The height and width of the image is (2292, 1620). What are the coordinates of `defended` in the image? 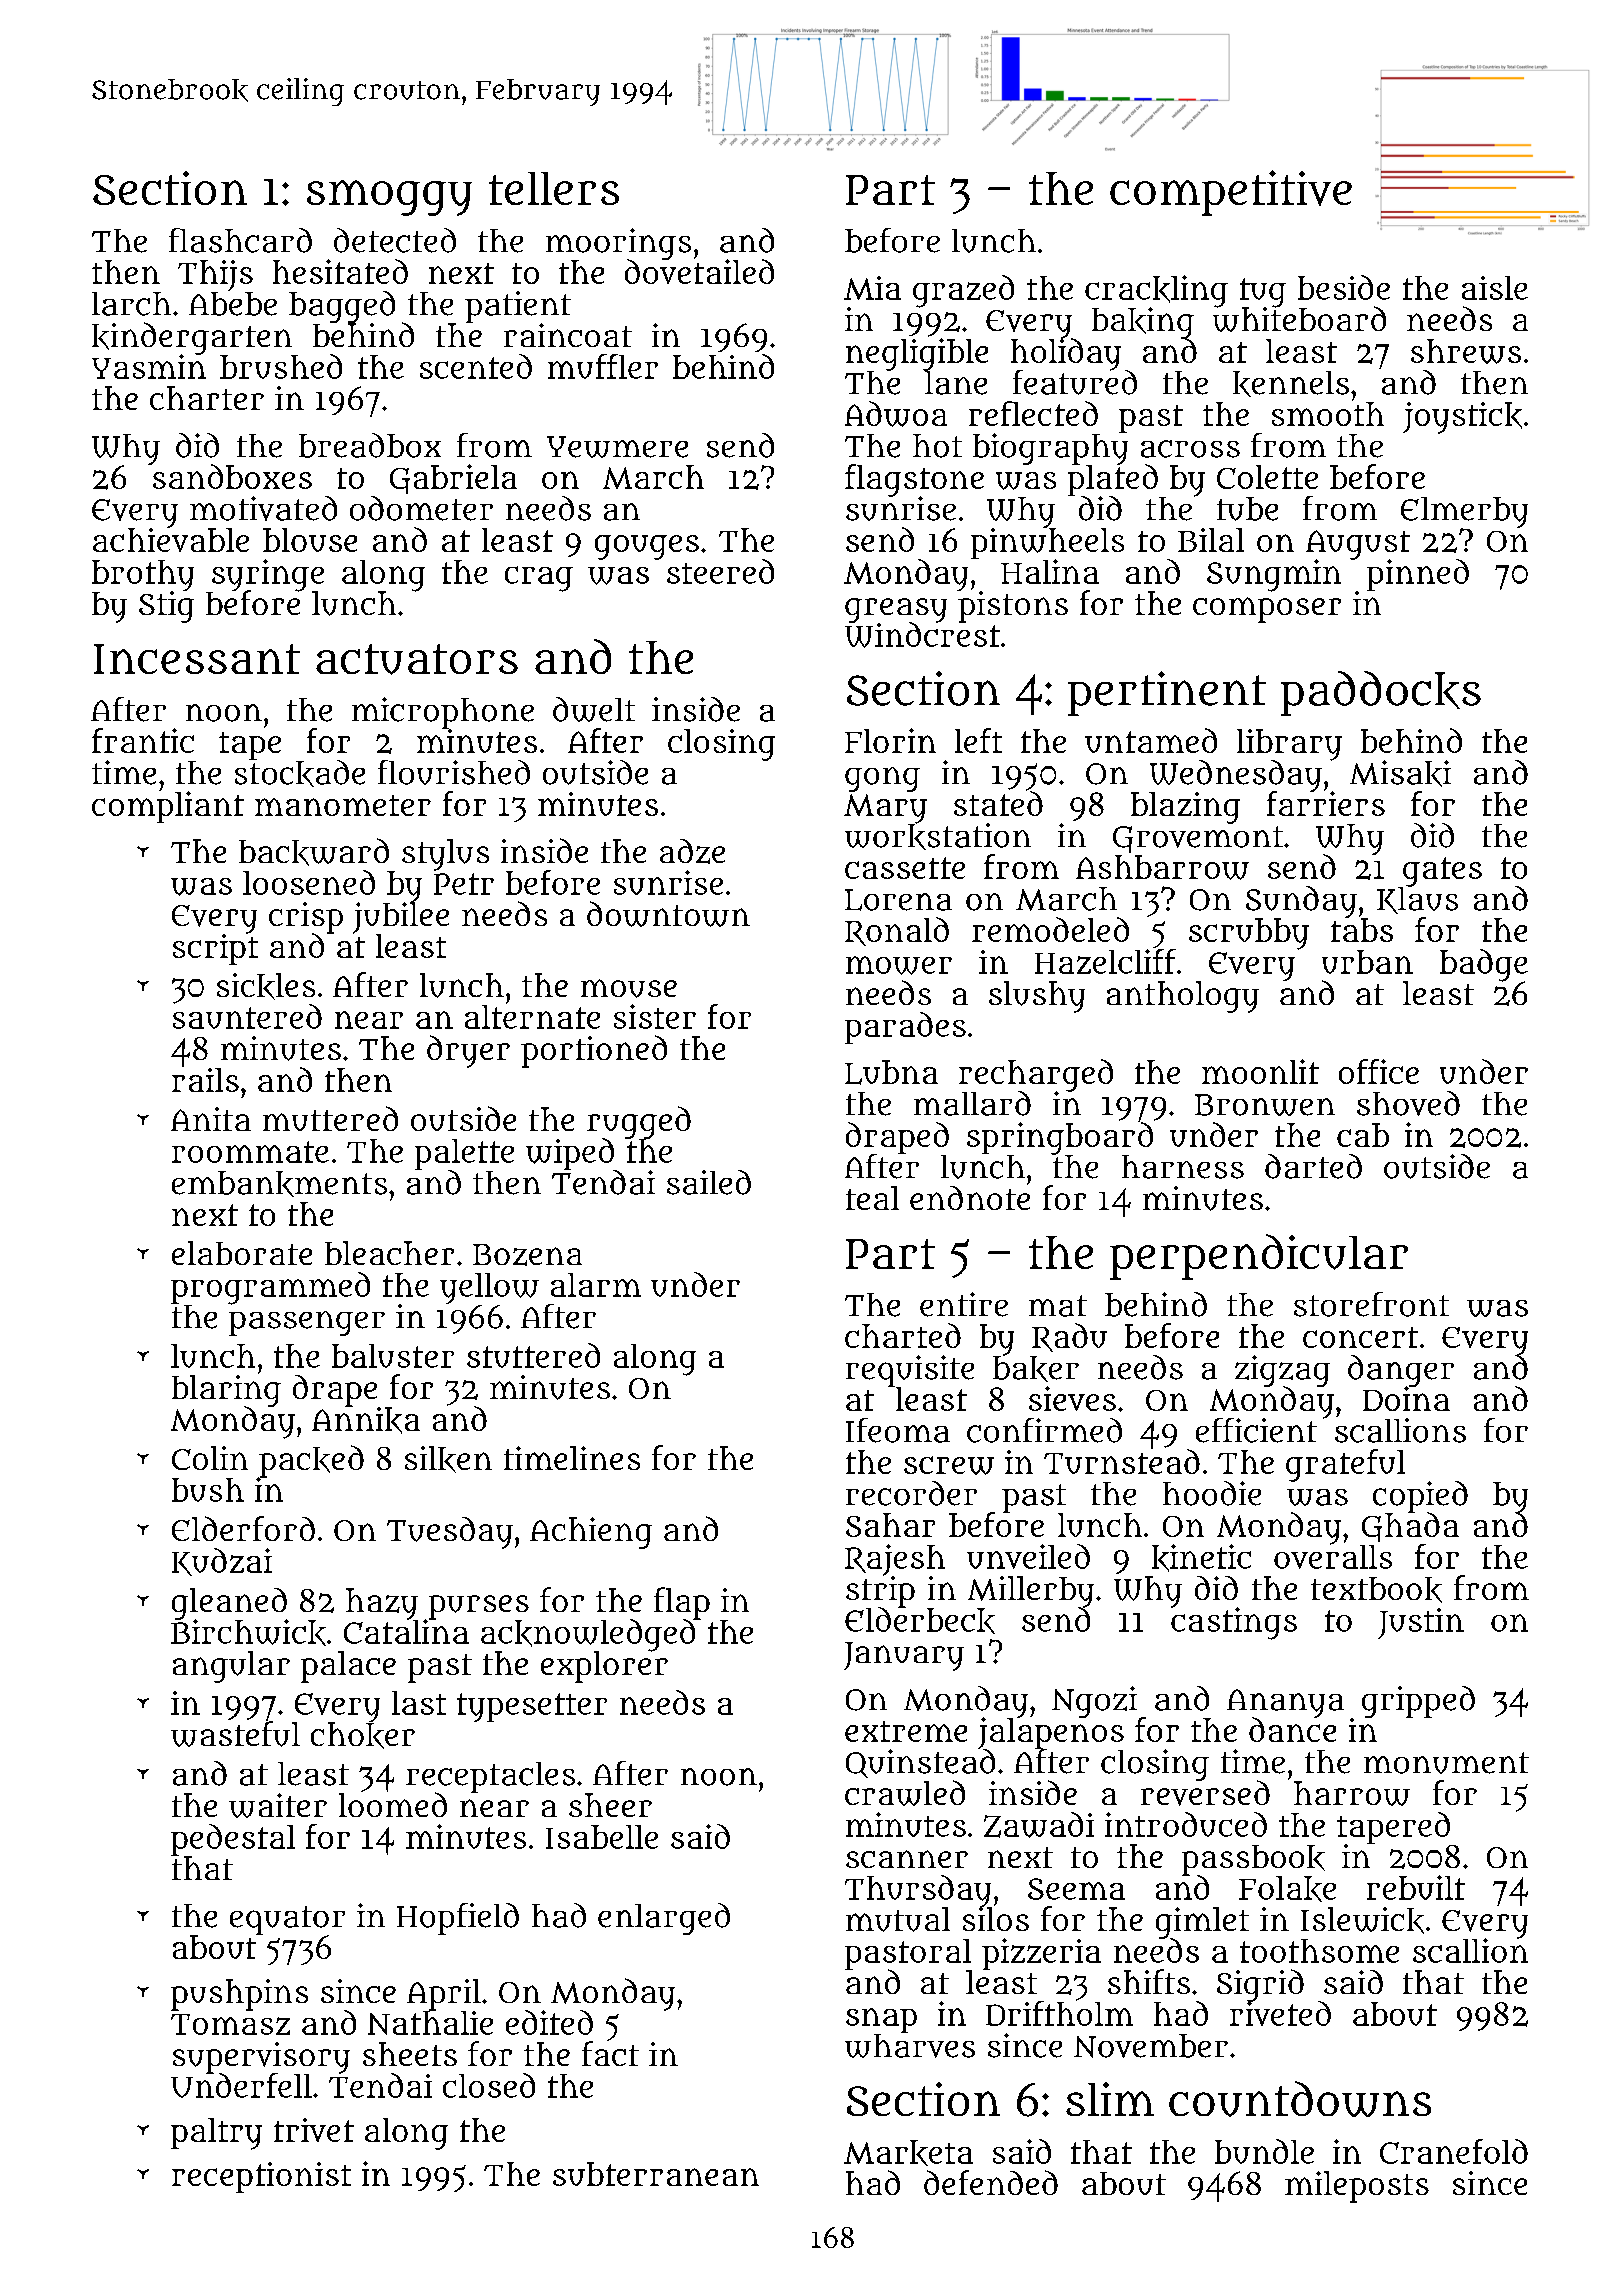 It's located at (991, 2182).
